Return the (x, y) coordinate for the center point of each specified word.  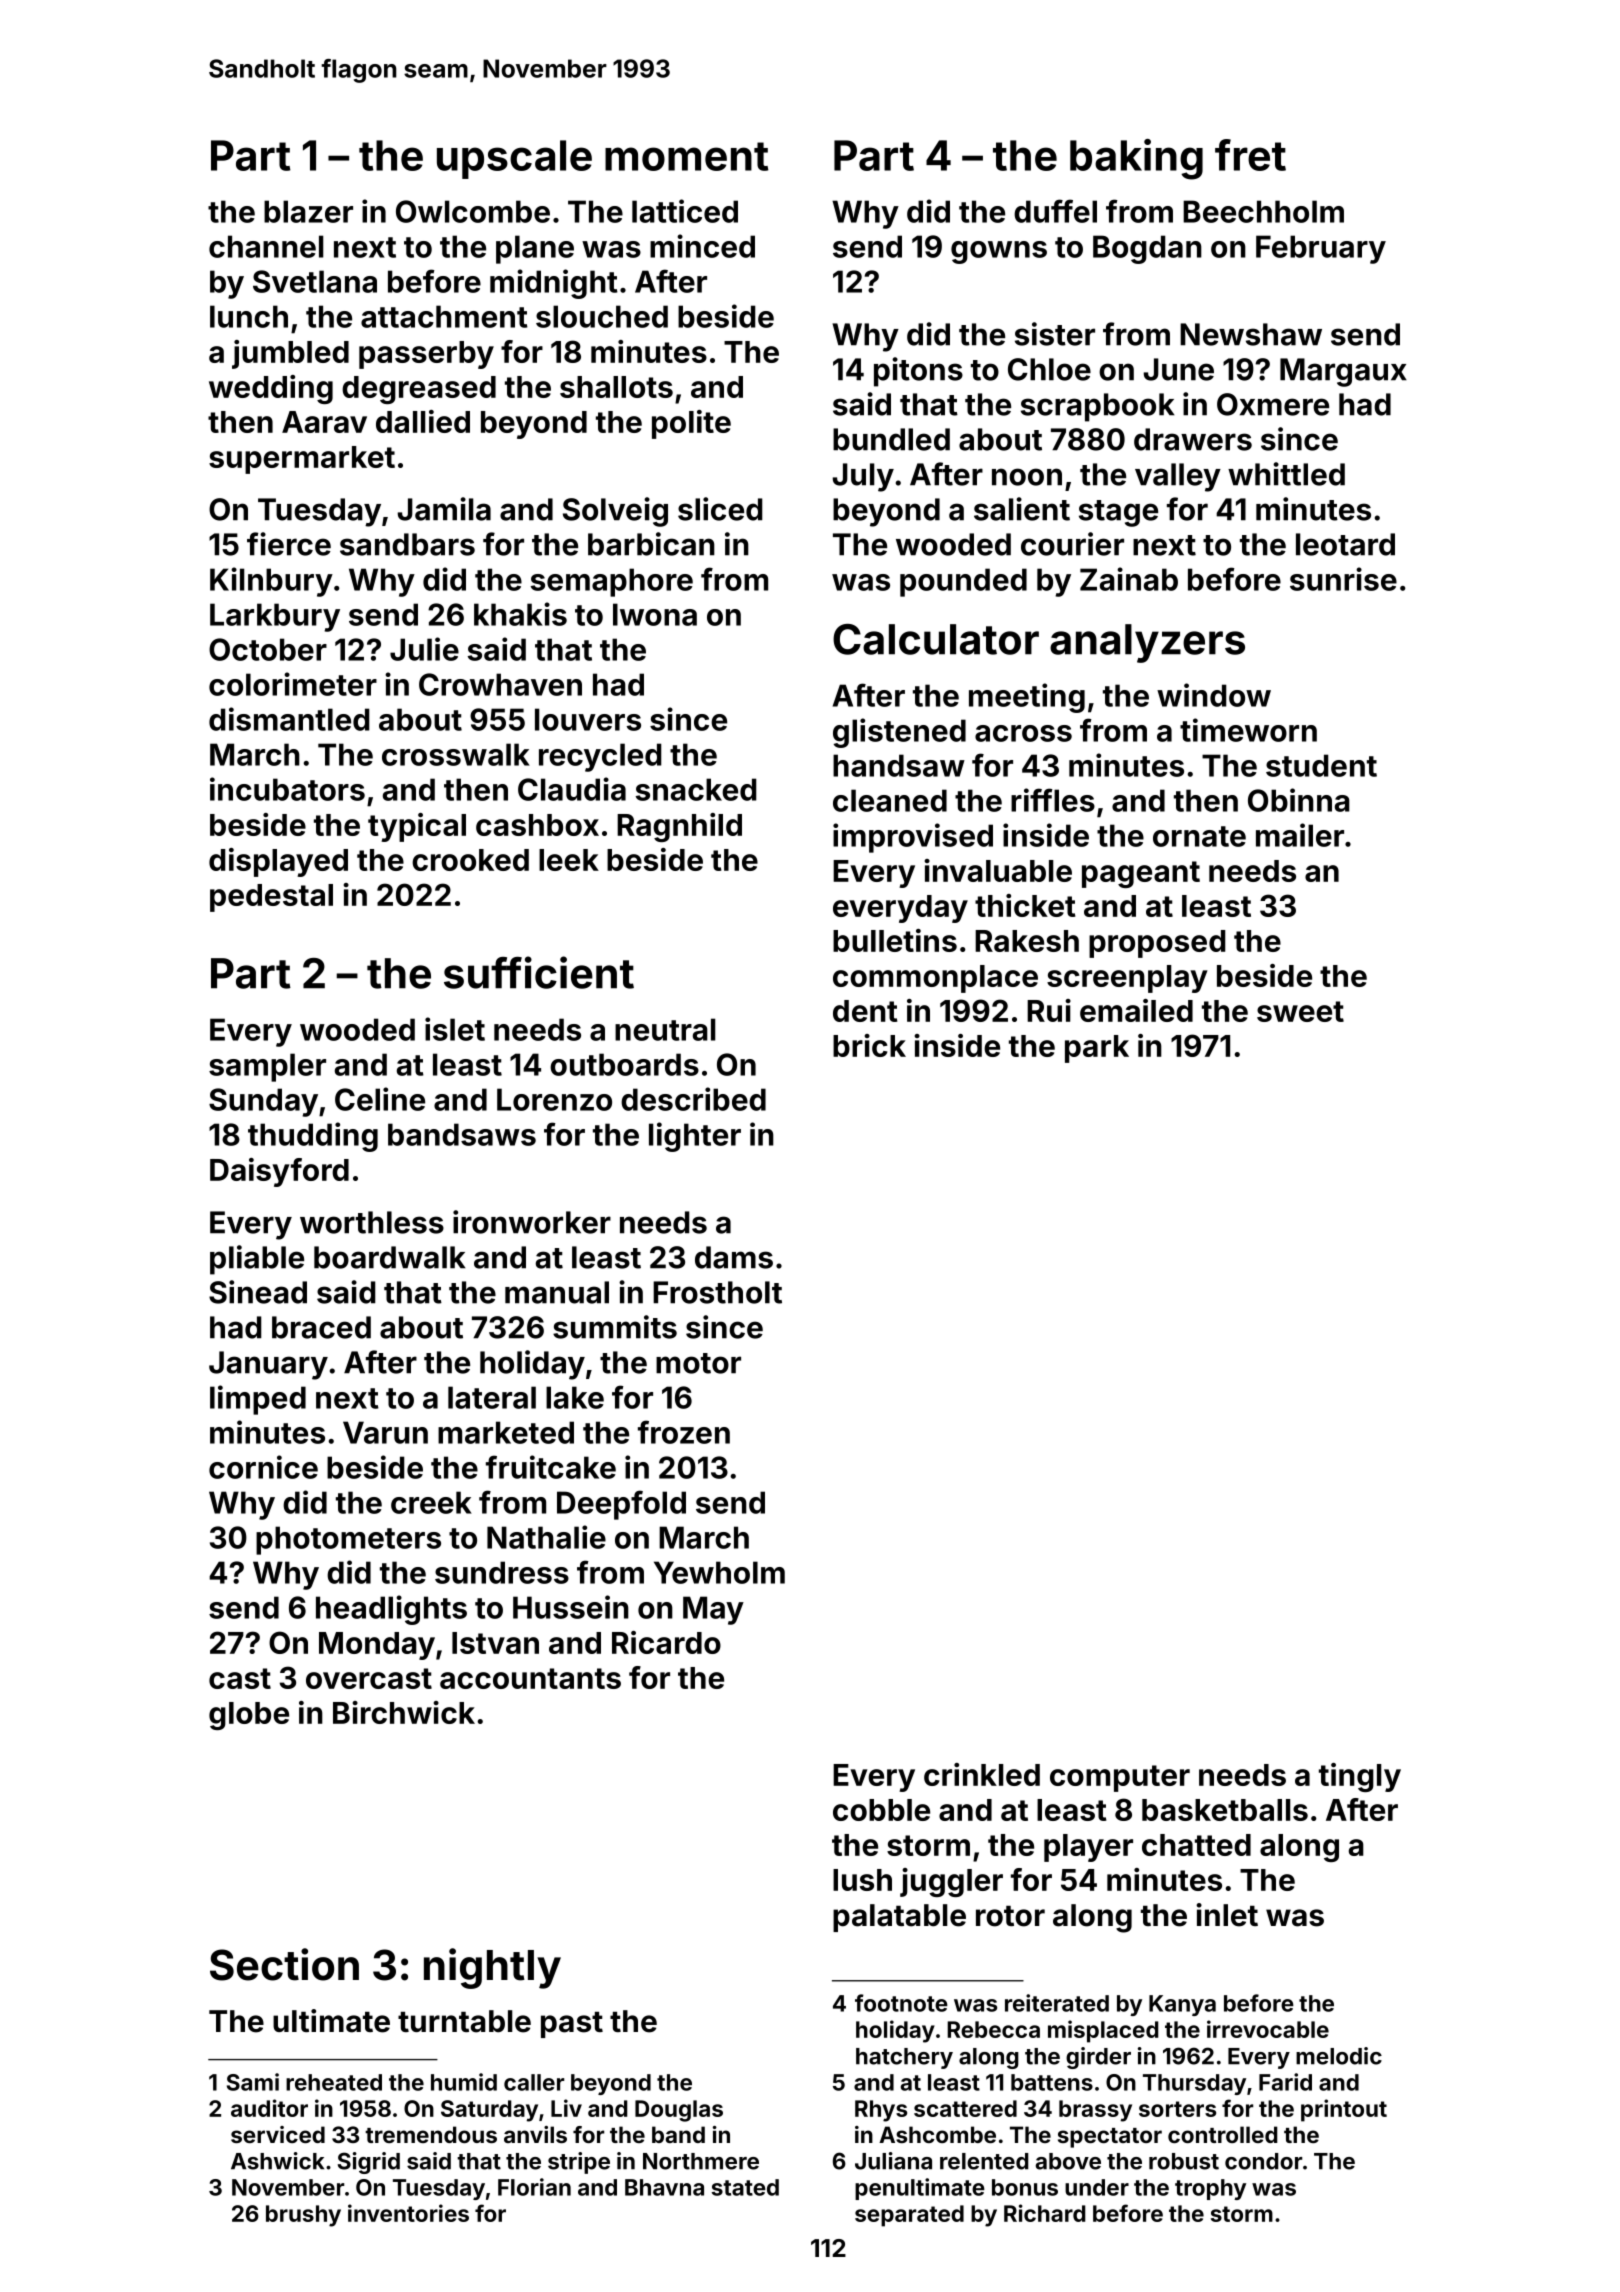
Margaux (1343, 372)
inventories (408, 2213)
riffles (1053, 800)
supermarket (302, 460)
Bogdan (1147, 249)
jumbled (290, 354)
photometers (348, 1540)
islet (455, 1029)
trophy (1210, 2189)
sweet (1300, 1011)
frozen (684, 1432)
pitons (918, 372)
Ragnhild (679, 827)
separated (909, 2216)
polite (691, 424)
